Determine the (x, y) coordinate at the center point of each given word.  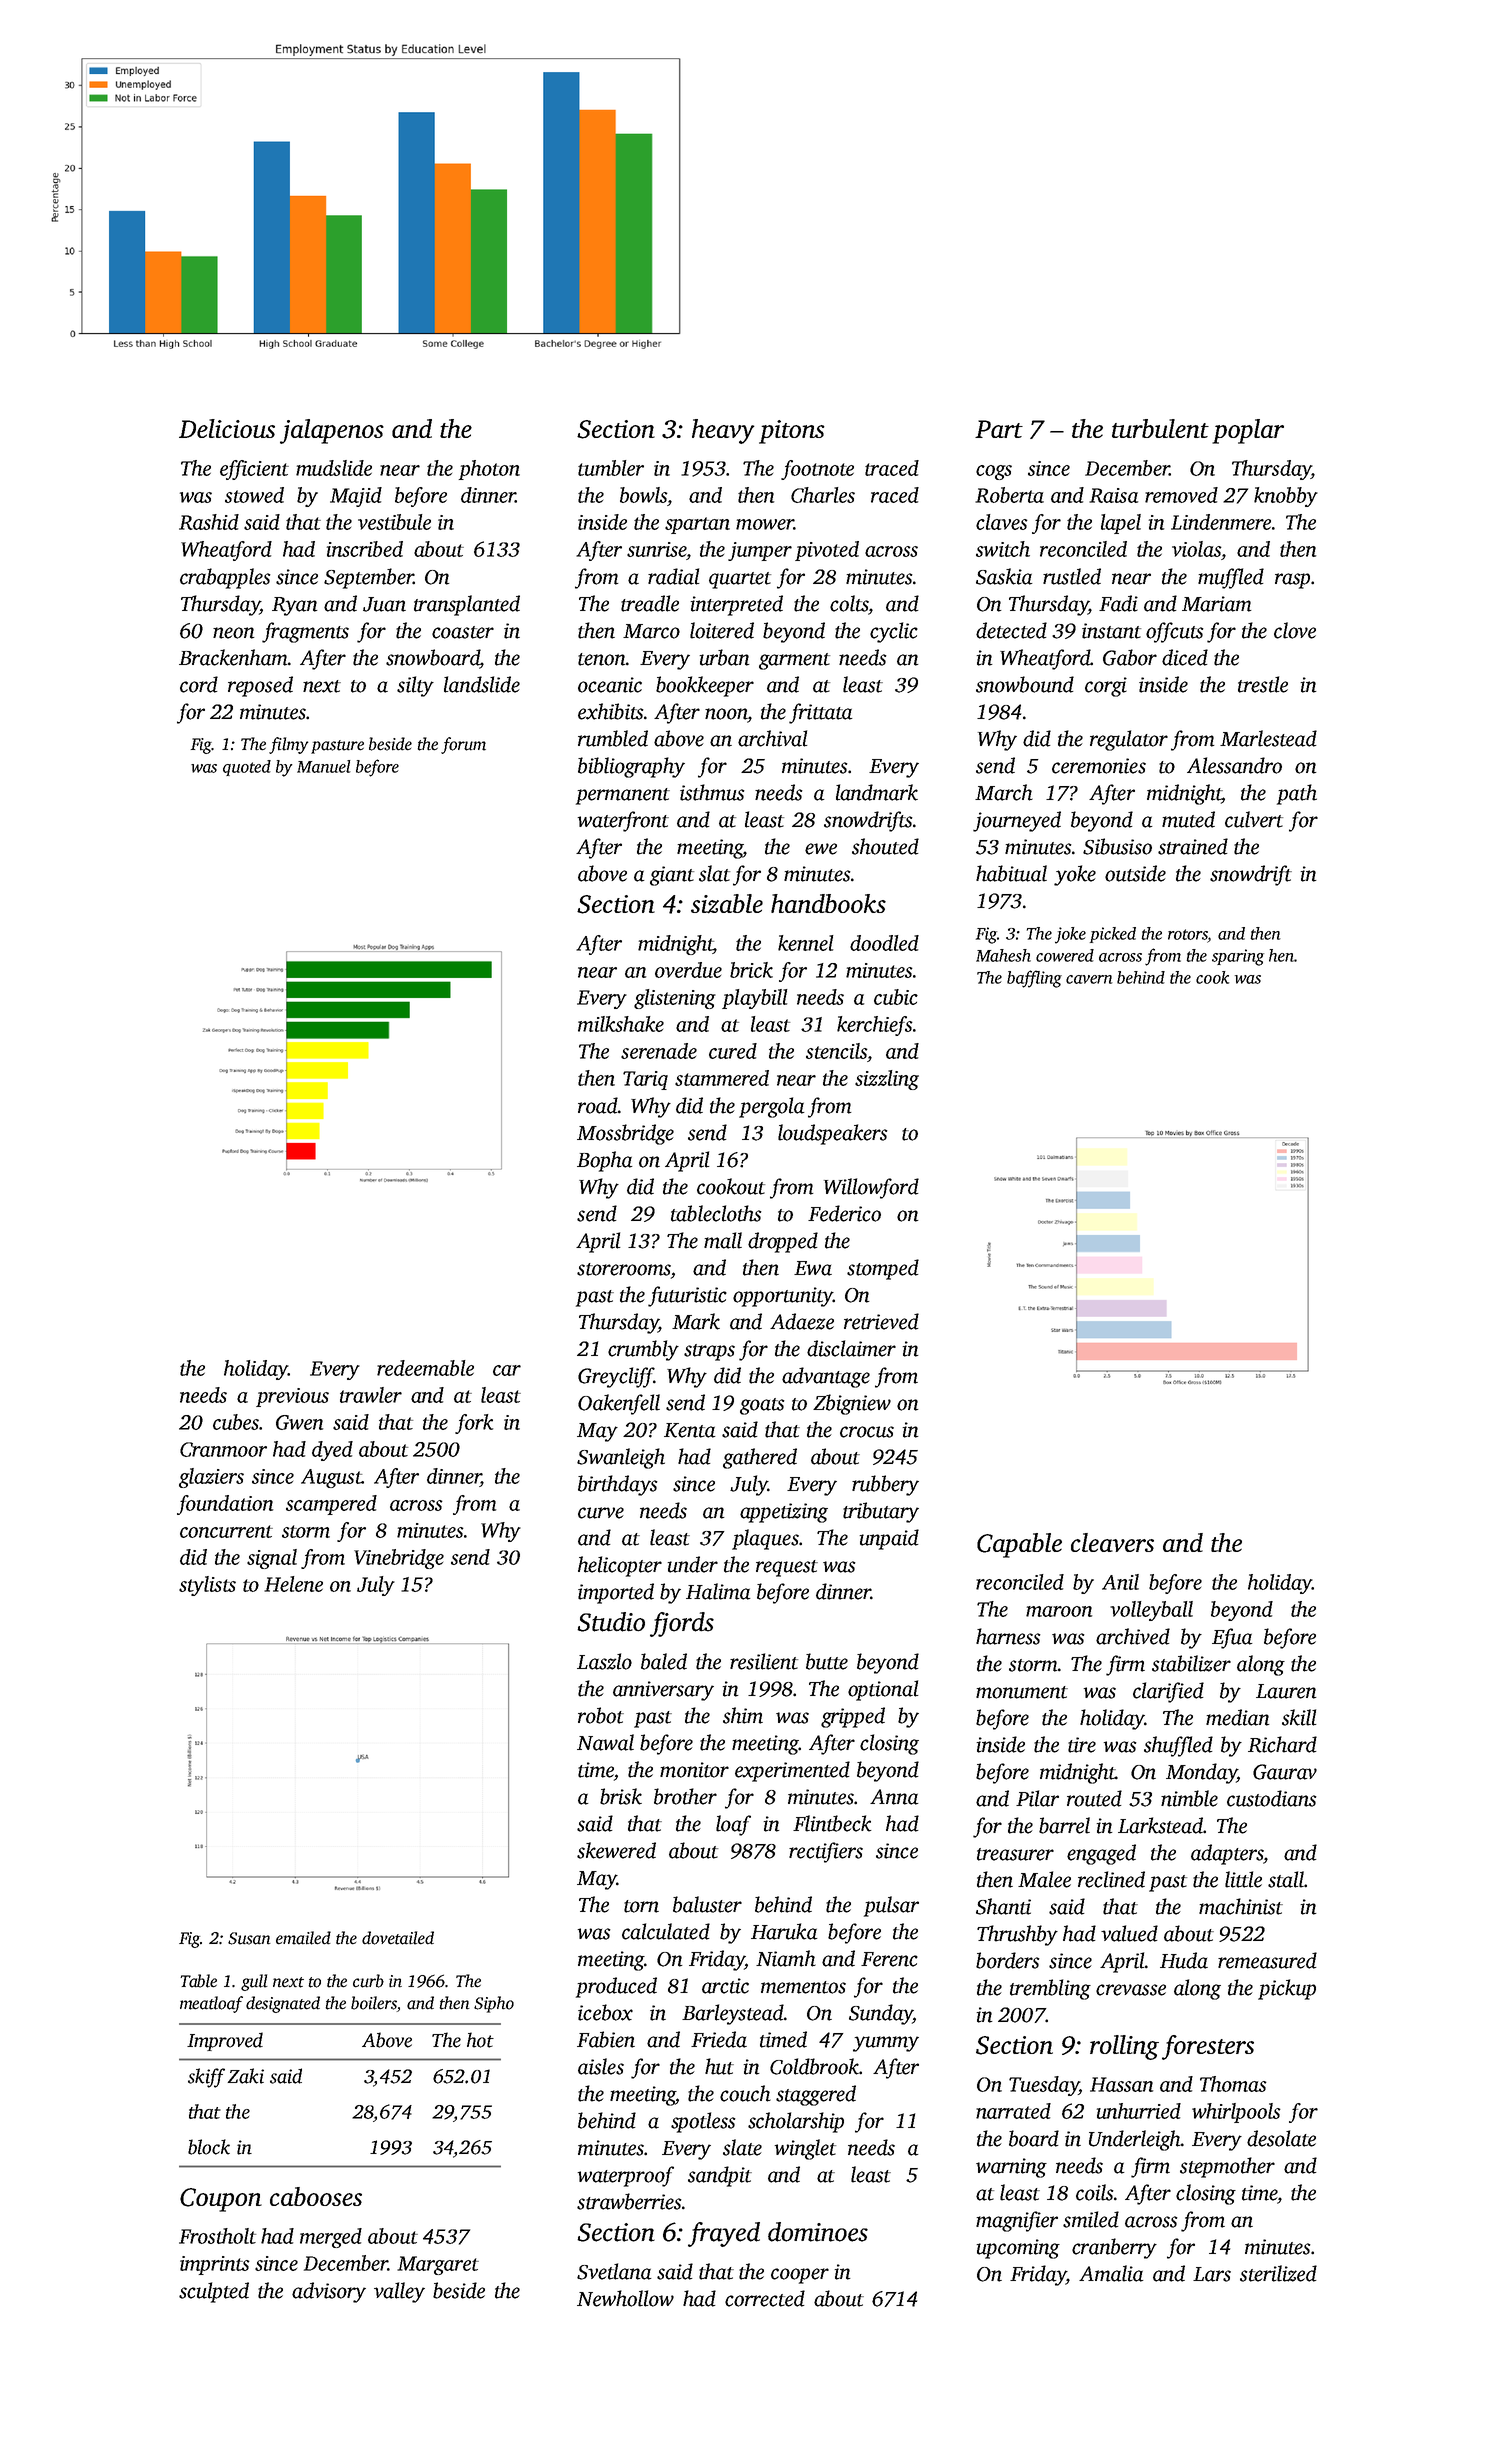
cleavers (1112, 1542)
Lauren (1286, 1691)
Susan (249, 1938)
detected (1011, 630)
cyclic (894, 632)
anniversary (663, 1691)
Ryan (295, 606)
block (209, 2147)
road (598, 1105)
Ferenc (889, 1959)
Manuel (324, 766)
